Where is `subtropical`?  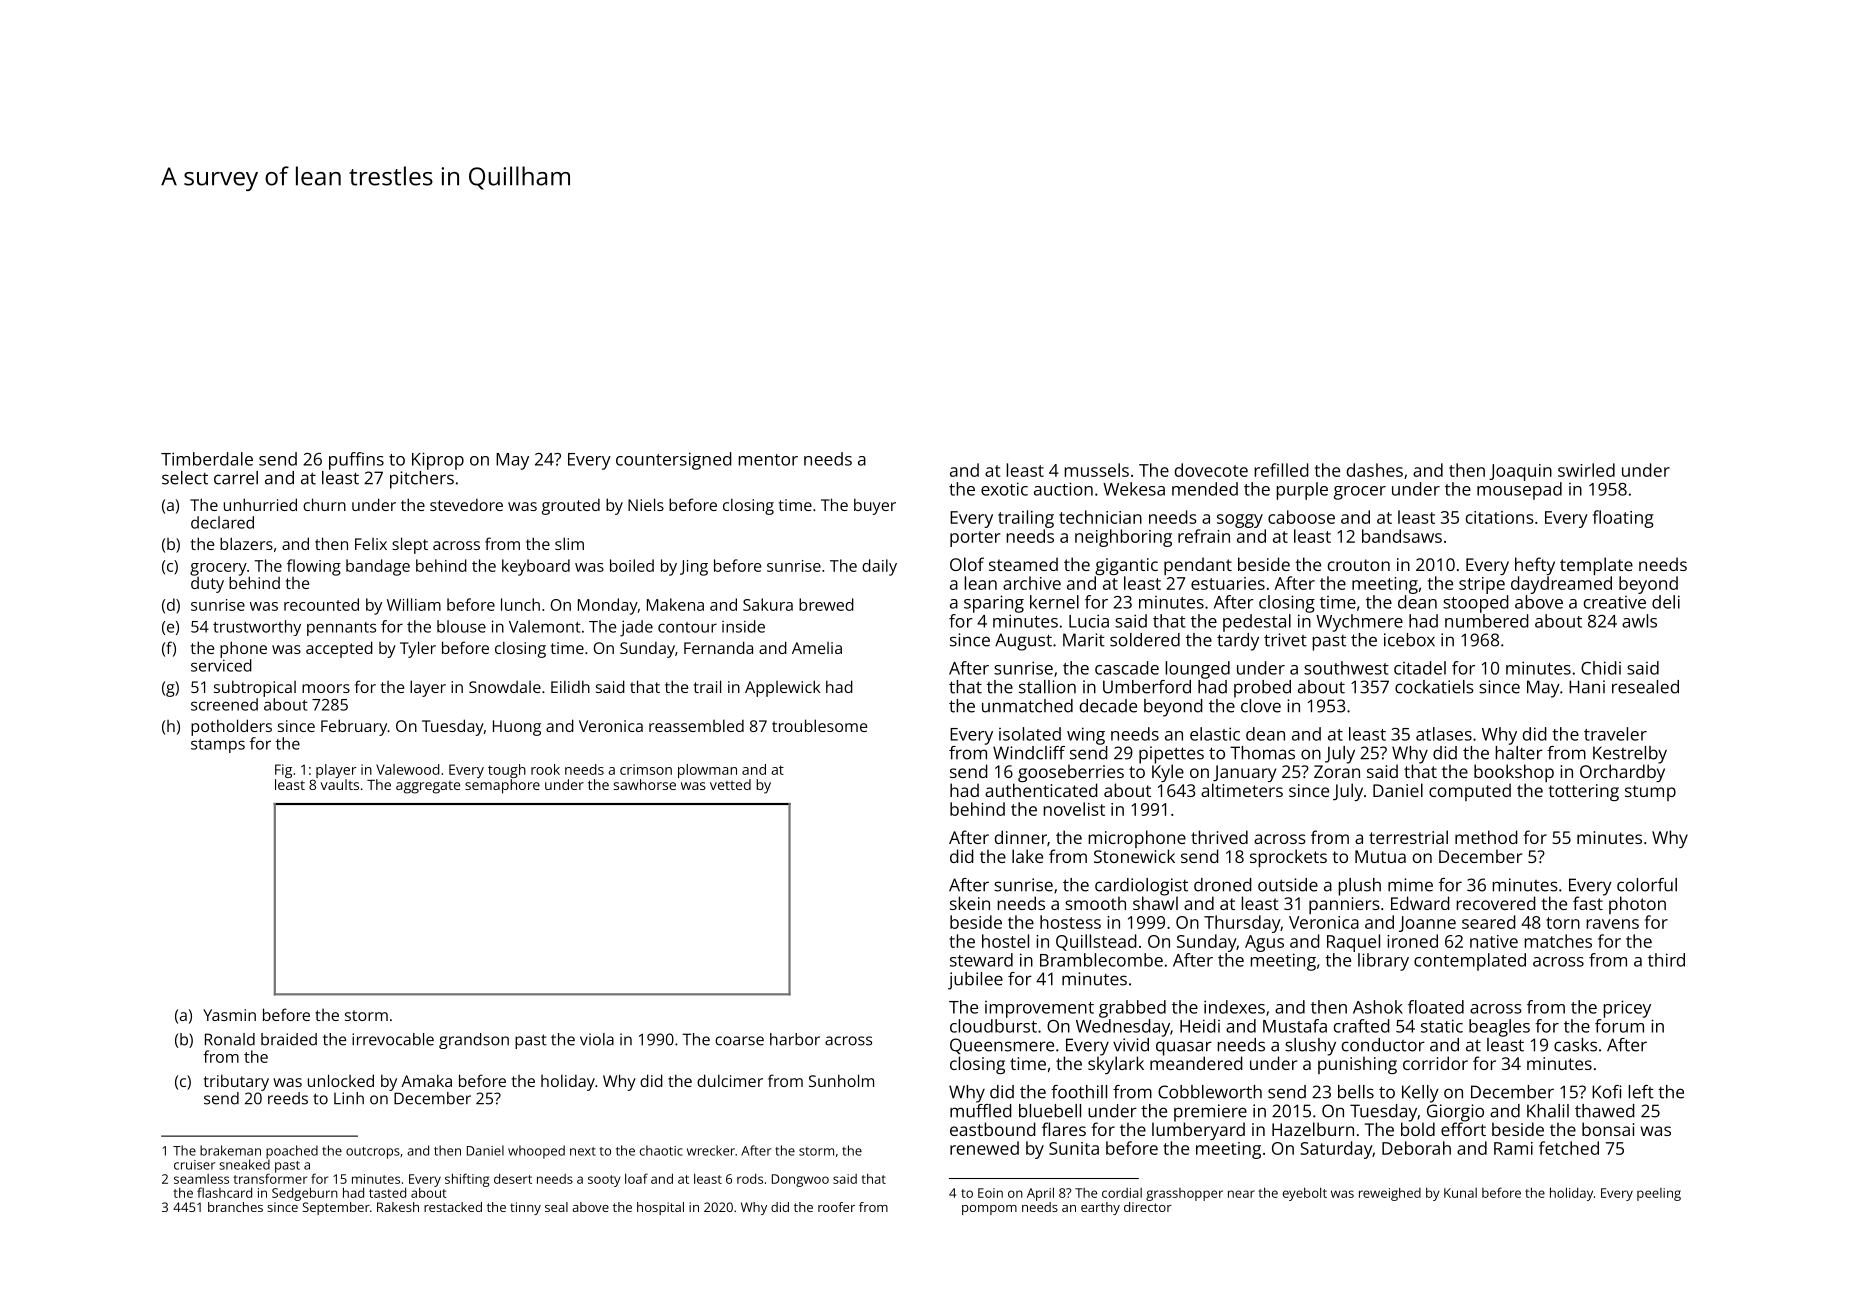 subtropical is located at coordinates (255, 688).
